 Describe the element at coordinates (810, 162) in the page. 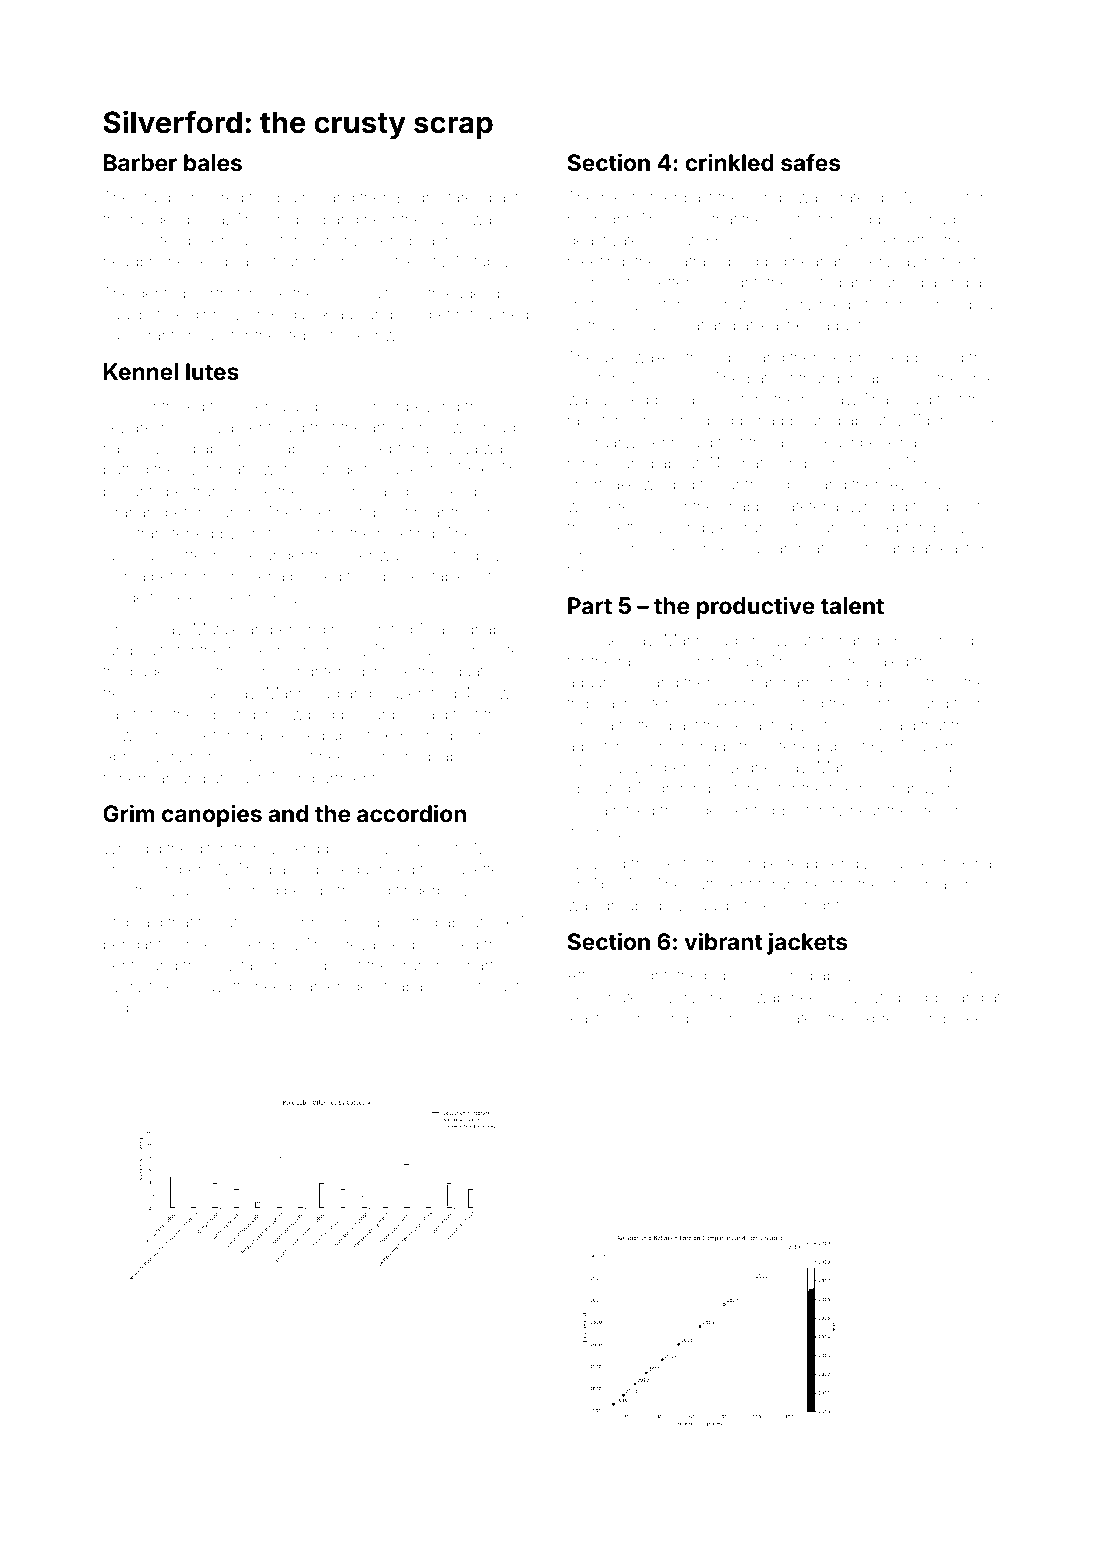

I see `safes` at that location.
